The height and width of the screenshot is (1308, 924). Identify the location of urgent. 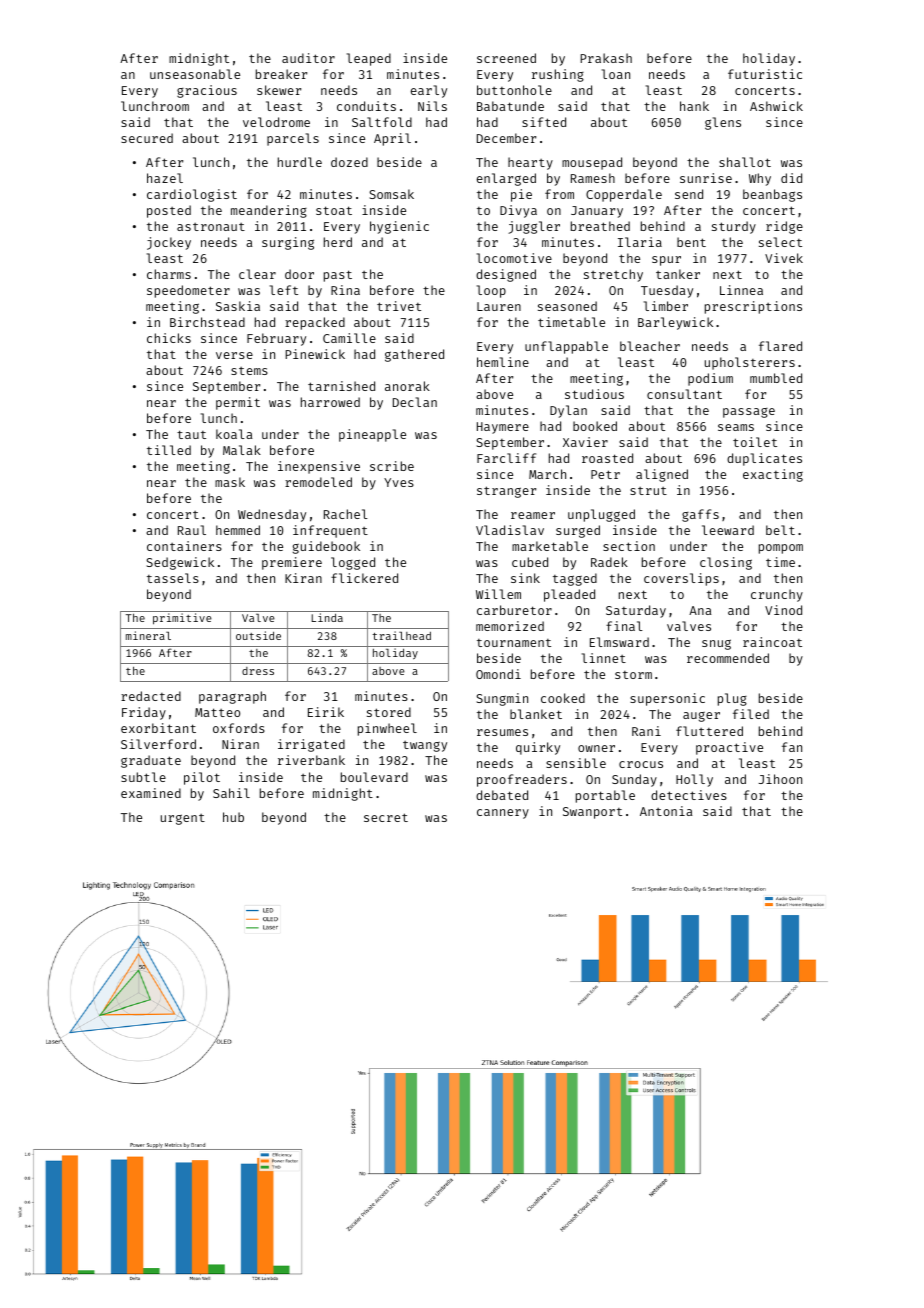
(183, 819).
